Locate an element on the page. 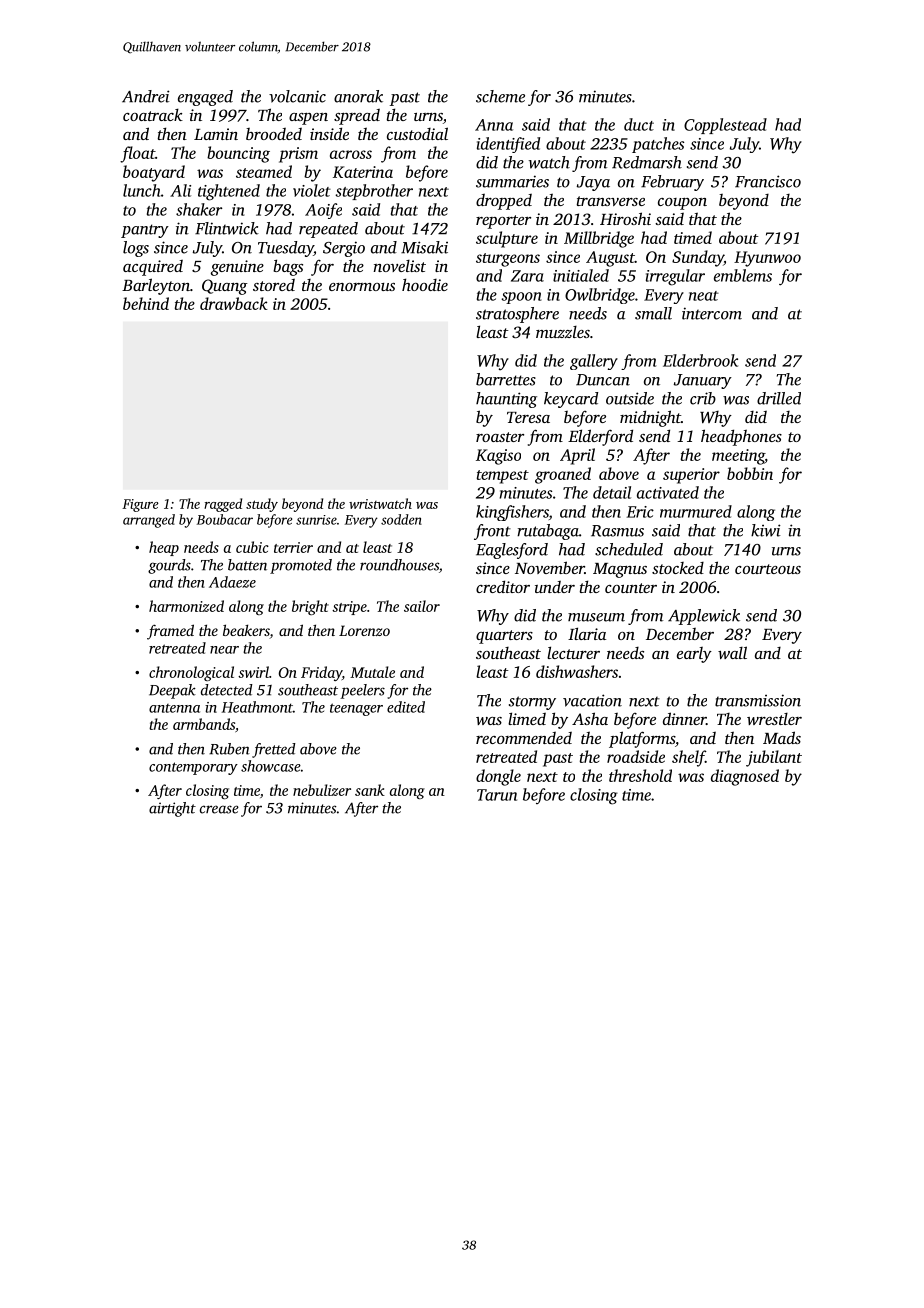 The height and width of the document is (1308, 924). summaries is located at coordinates (512, 181).
